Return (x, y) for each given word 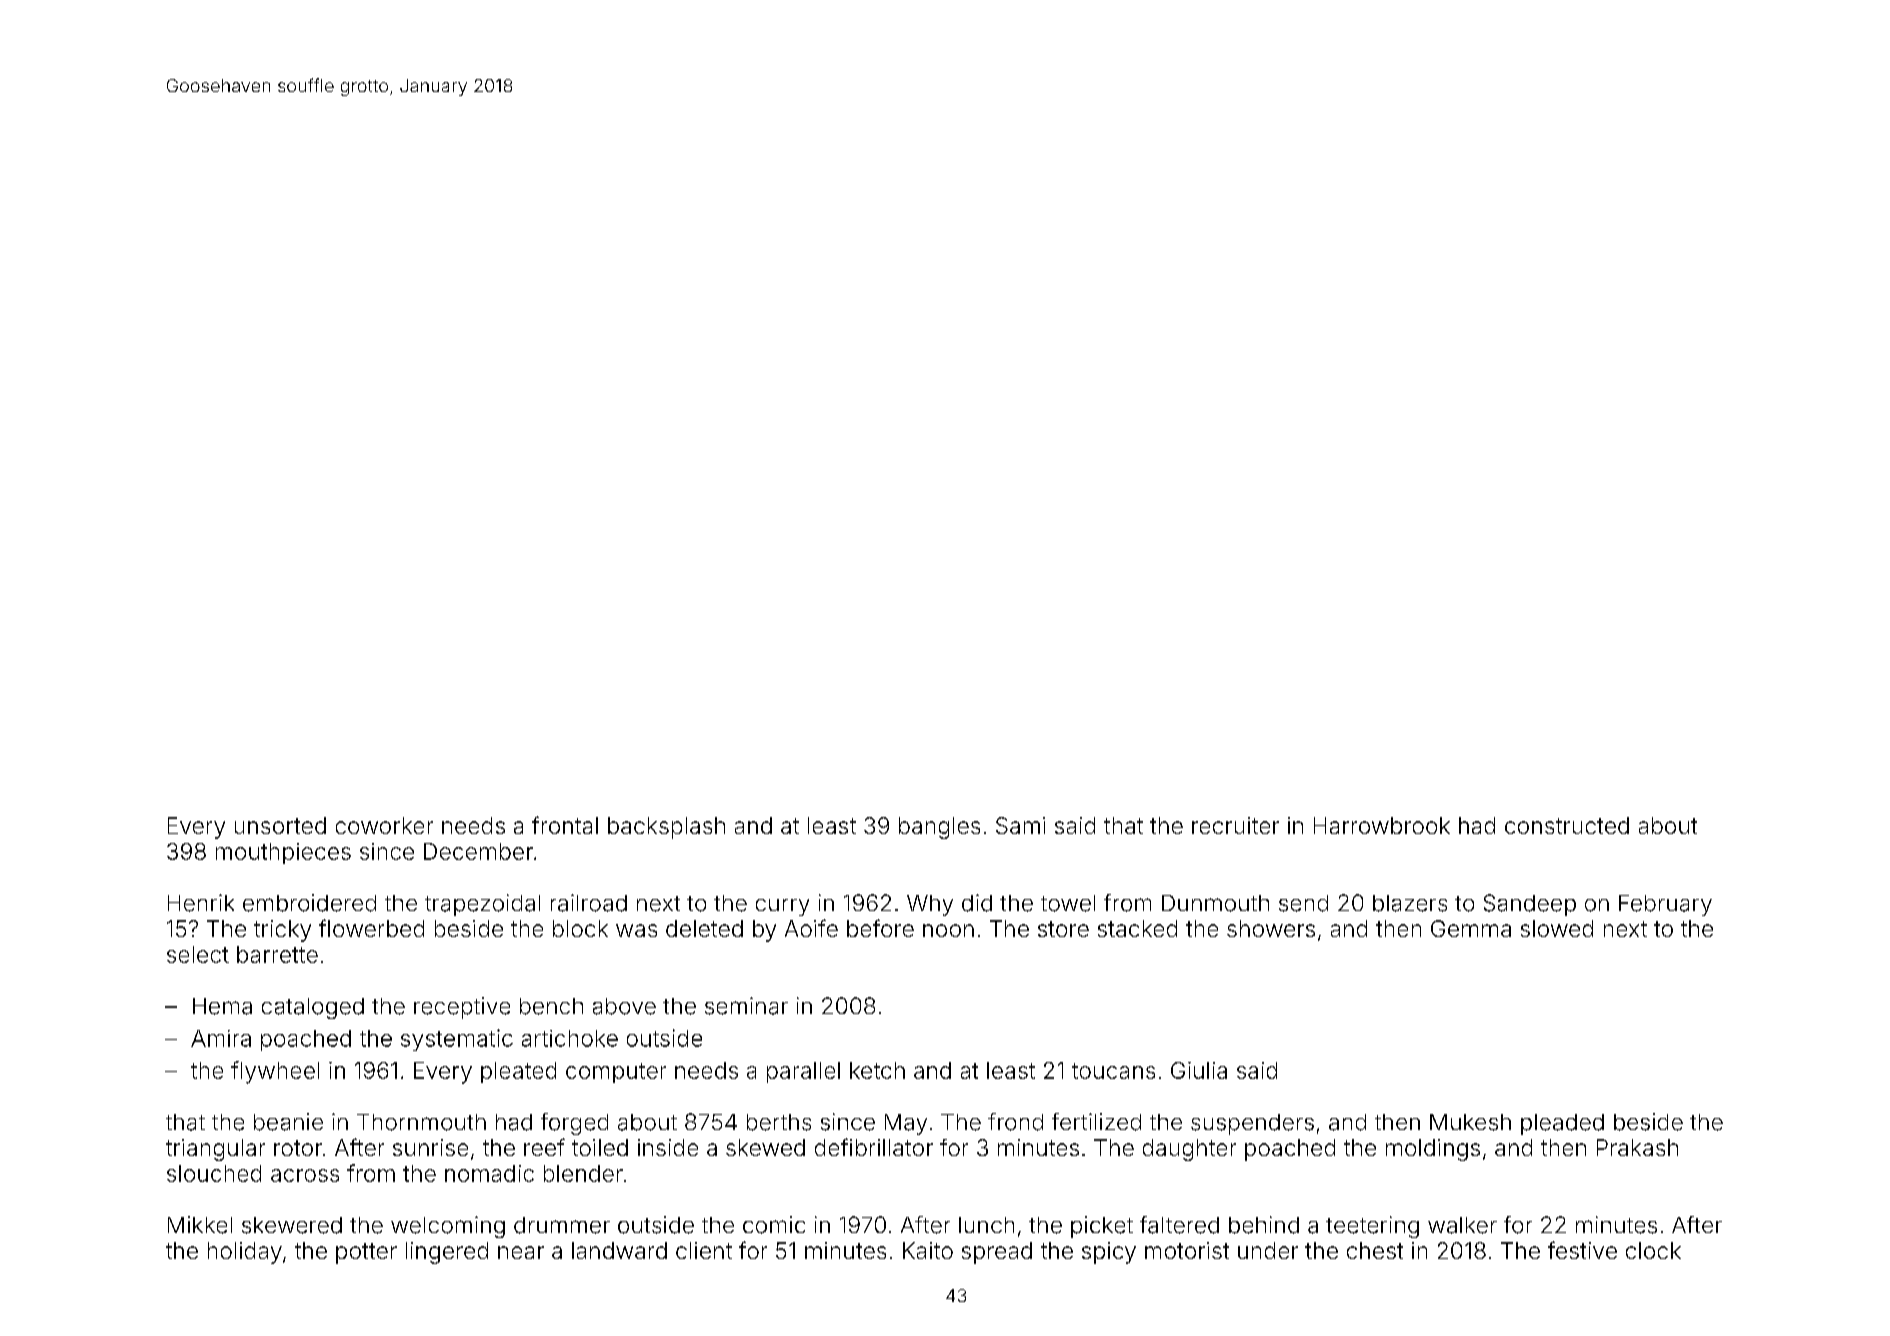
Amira (221, 1038)
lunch (986, 1225)
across (305, 1175)
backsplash (666, 828)
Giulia (1199, 1070)
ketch (877, 1070)
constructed (1567, 825)
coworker (384, 825)
